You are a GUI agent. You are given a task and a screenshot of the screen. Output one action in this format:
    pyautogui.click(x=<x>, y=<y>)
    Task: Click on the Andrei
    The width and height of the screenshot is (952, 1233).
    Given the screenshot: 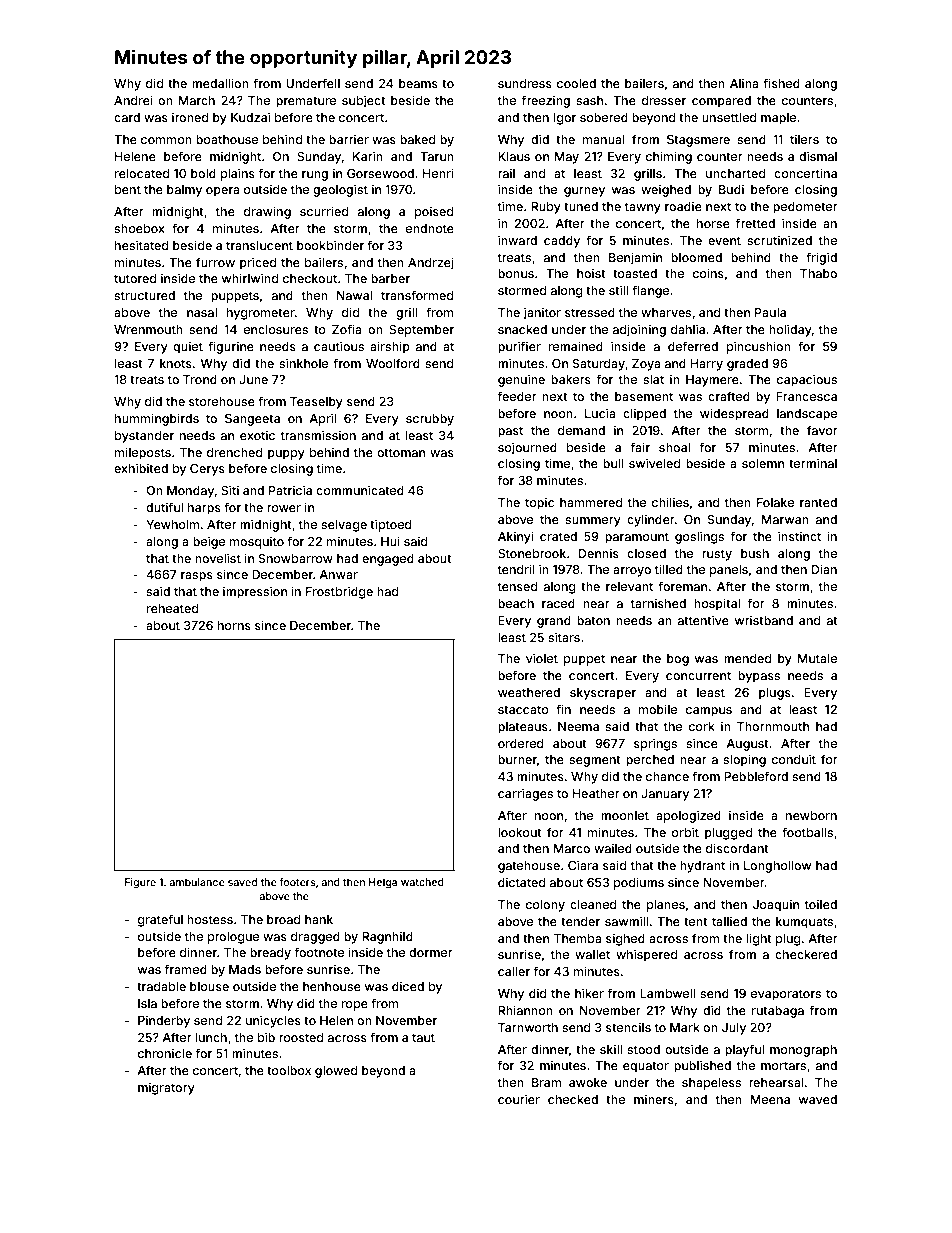 What is the action you would take?
    pyautogui.click(x=133, y=100)
